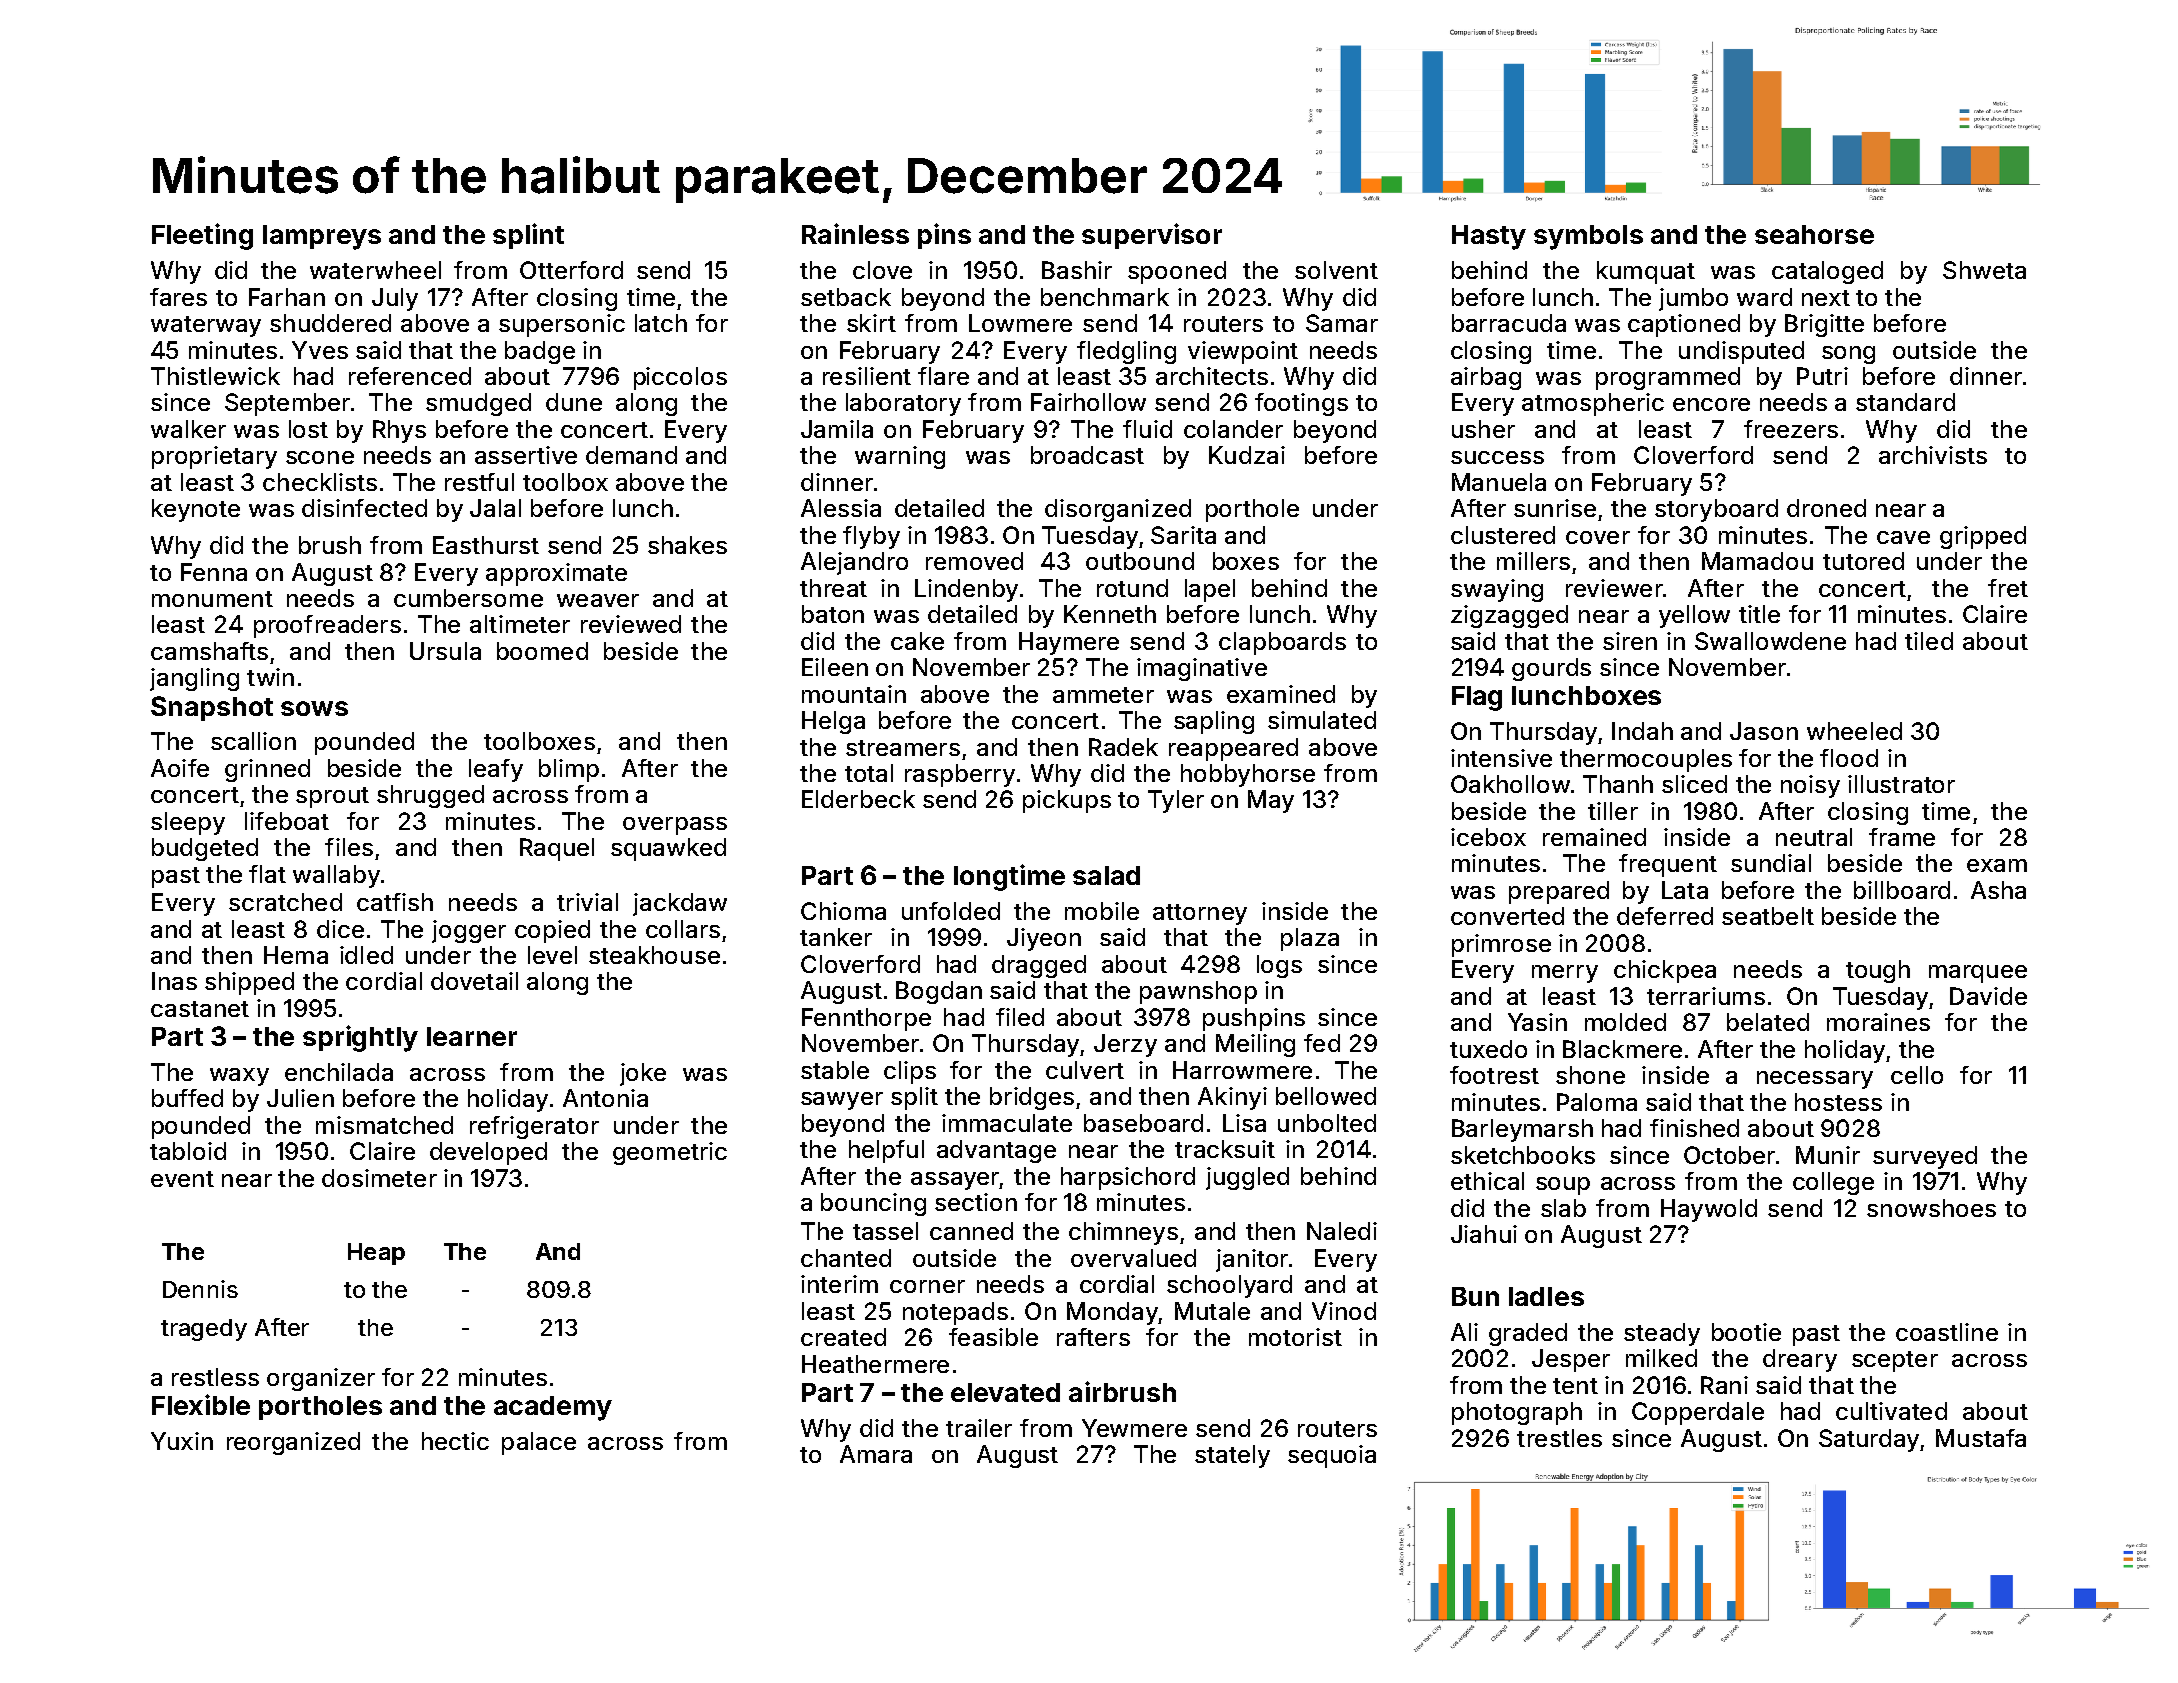 The image size is (2178, 1683). I want to click on sequoia, so click(1332, 1456).
